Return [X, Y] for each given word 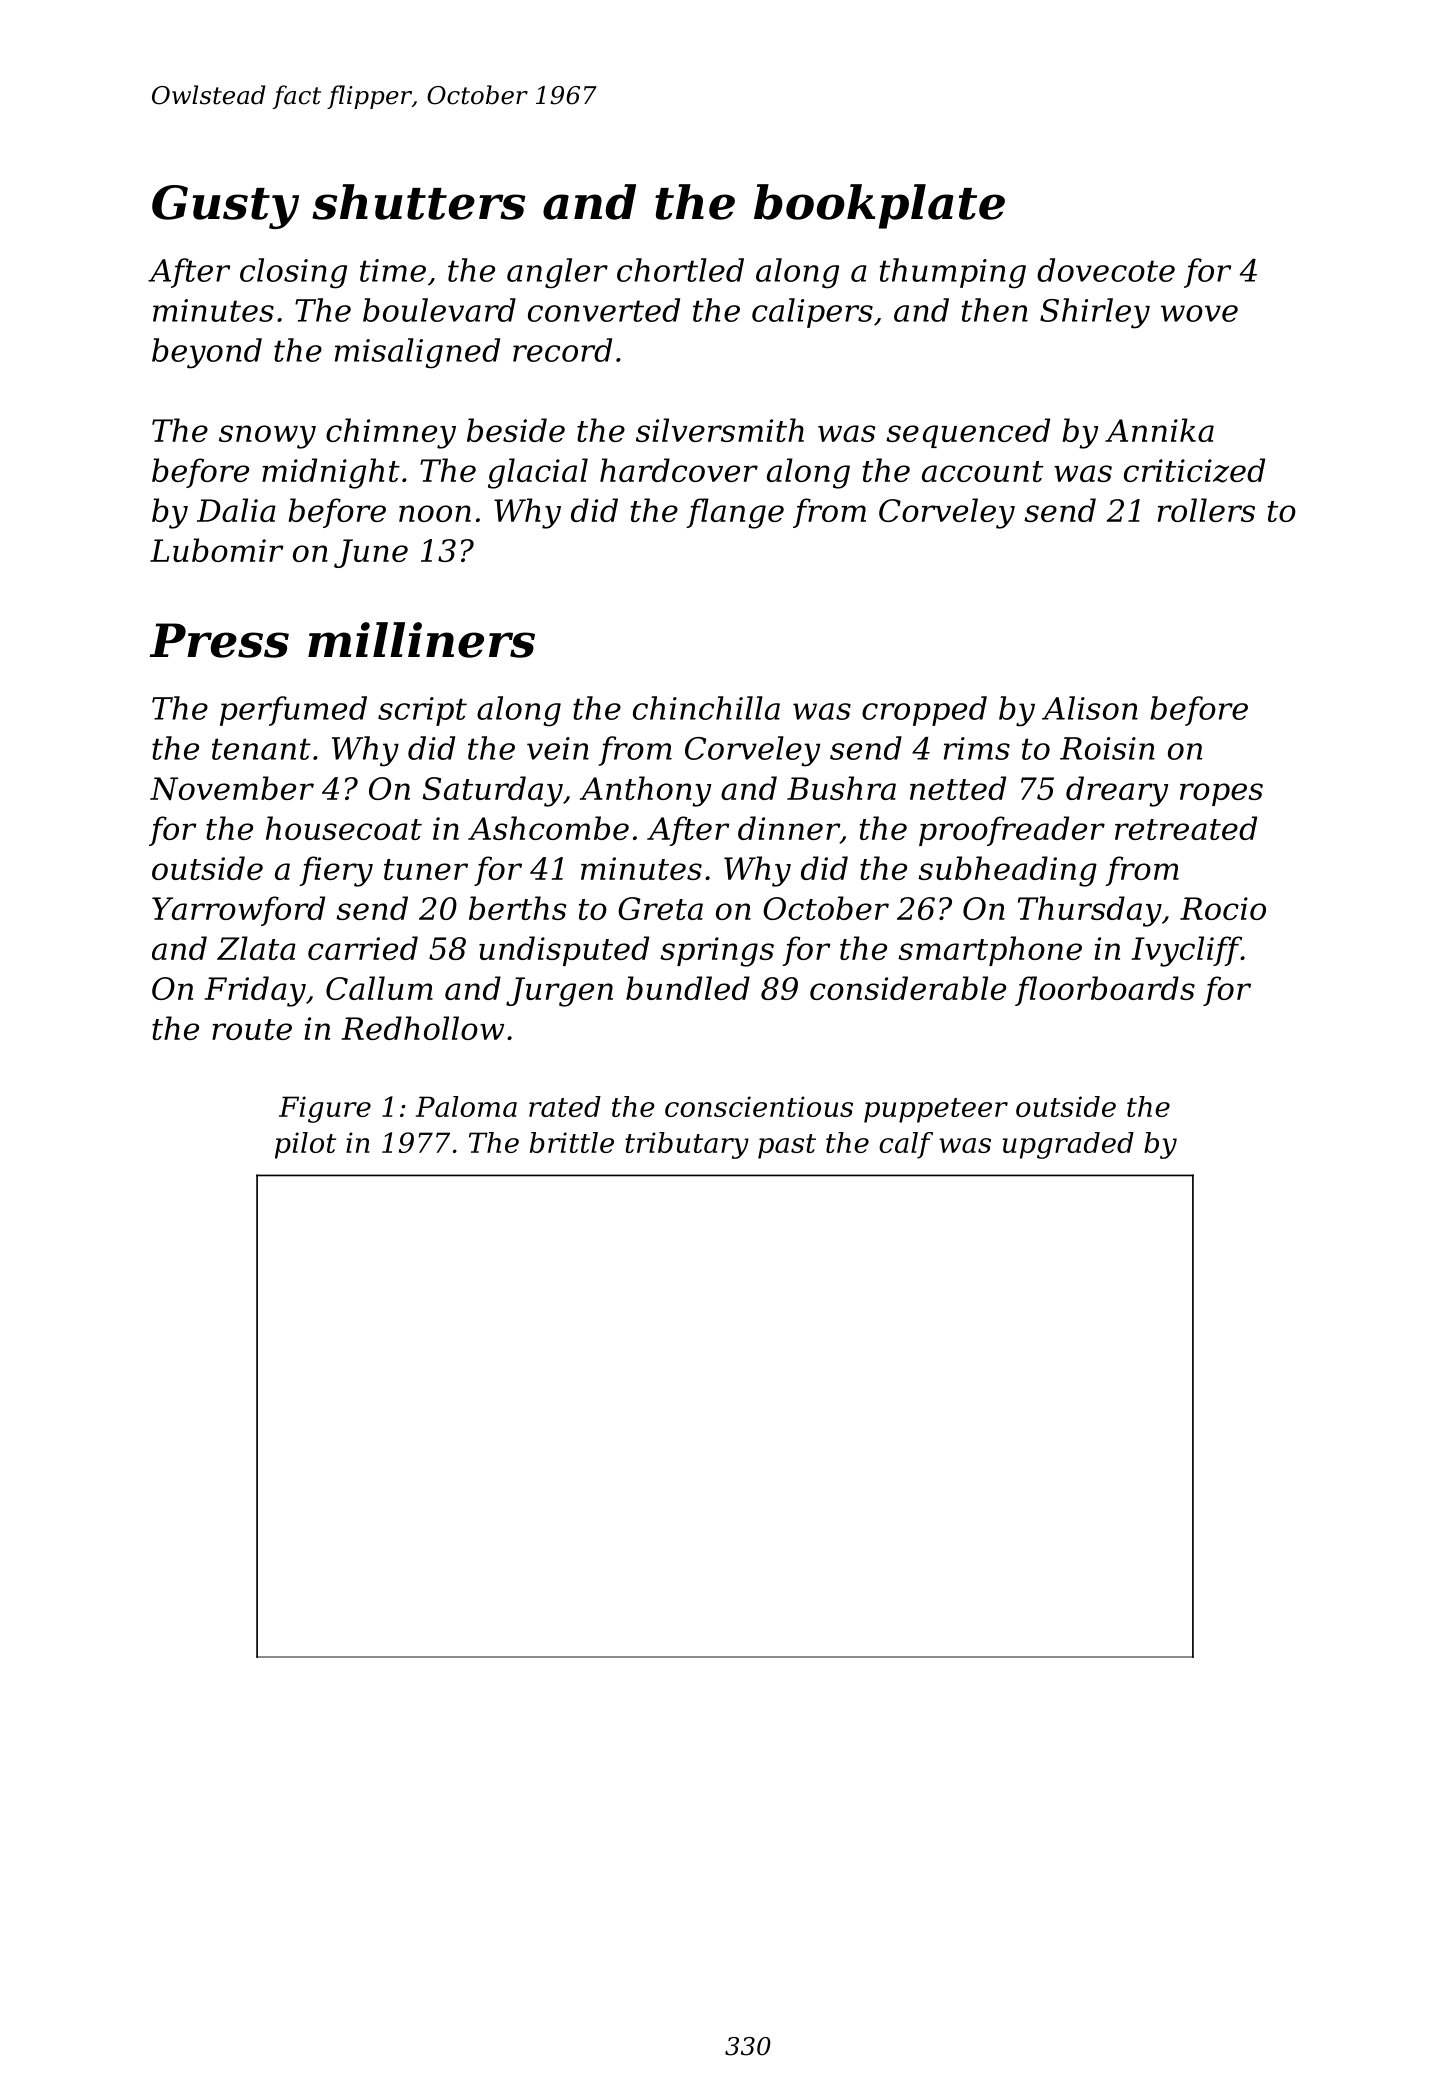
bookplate [879, 206]
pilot [305, 1145]
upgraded [1068, 1145]
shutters [419, 202]
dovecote [1106, 270]
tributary [687, 1145]
